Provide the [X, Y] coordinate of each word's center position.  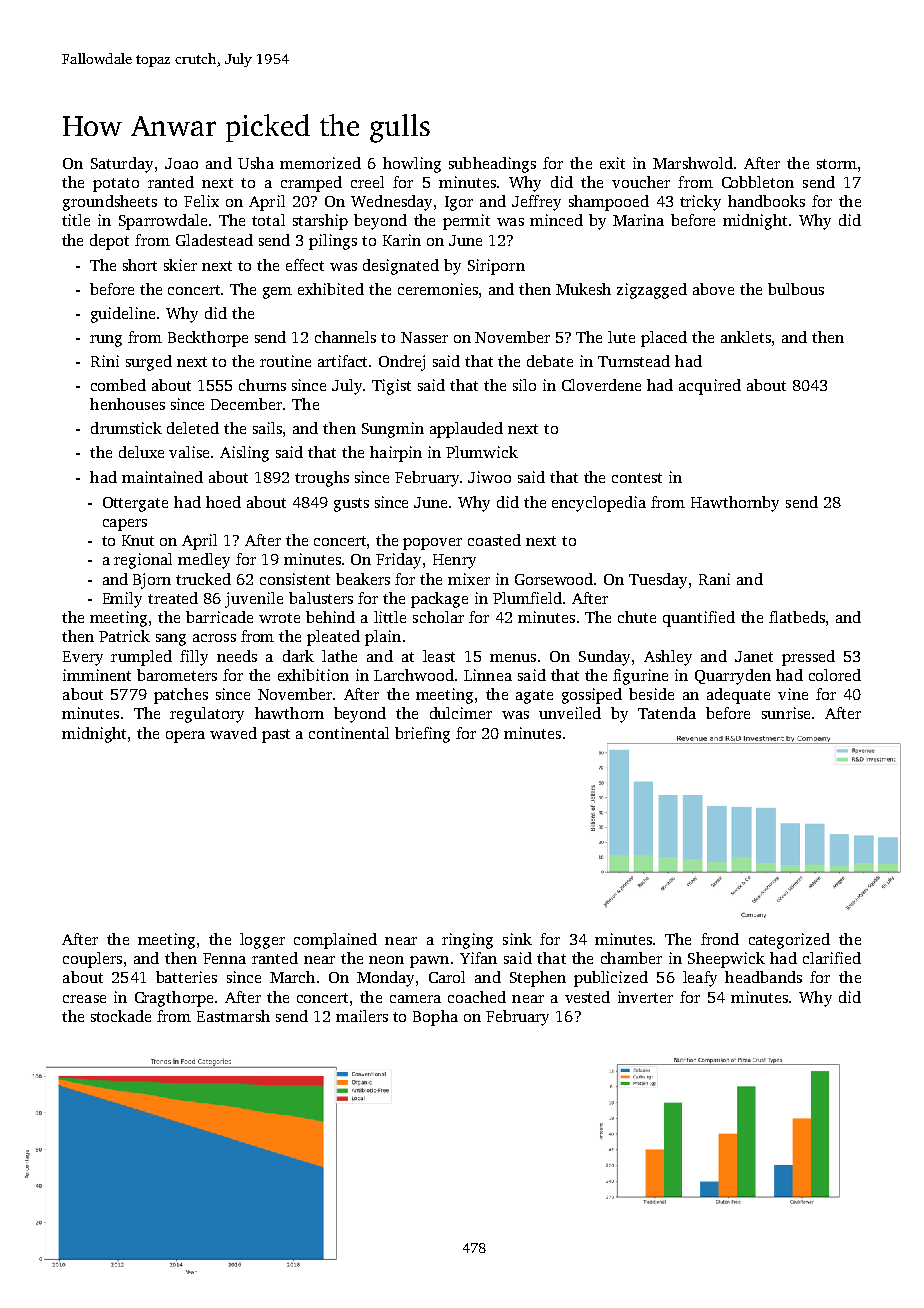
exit [612, 163]
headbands [763, 977]
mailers [362, 1016]
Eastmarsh [233, 1016]
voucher [641, 182]
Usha [256, 163]
